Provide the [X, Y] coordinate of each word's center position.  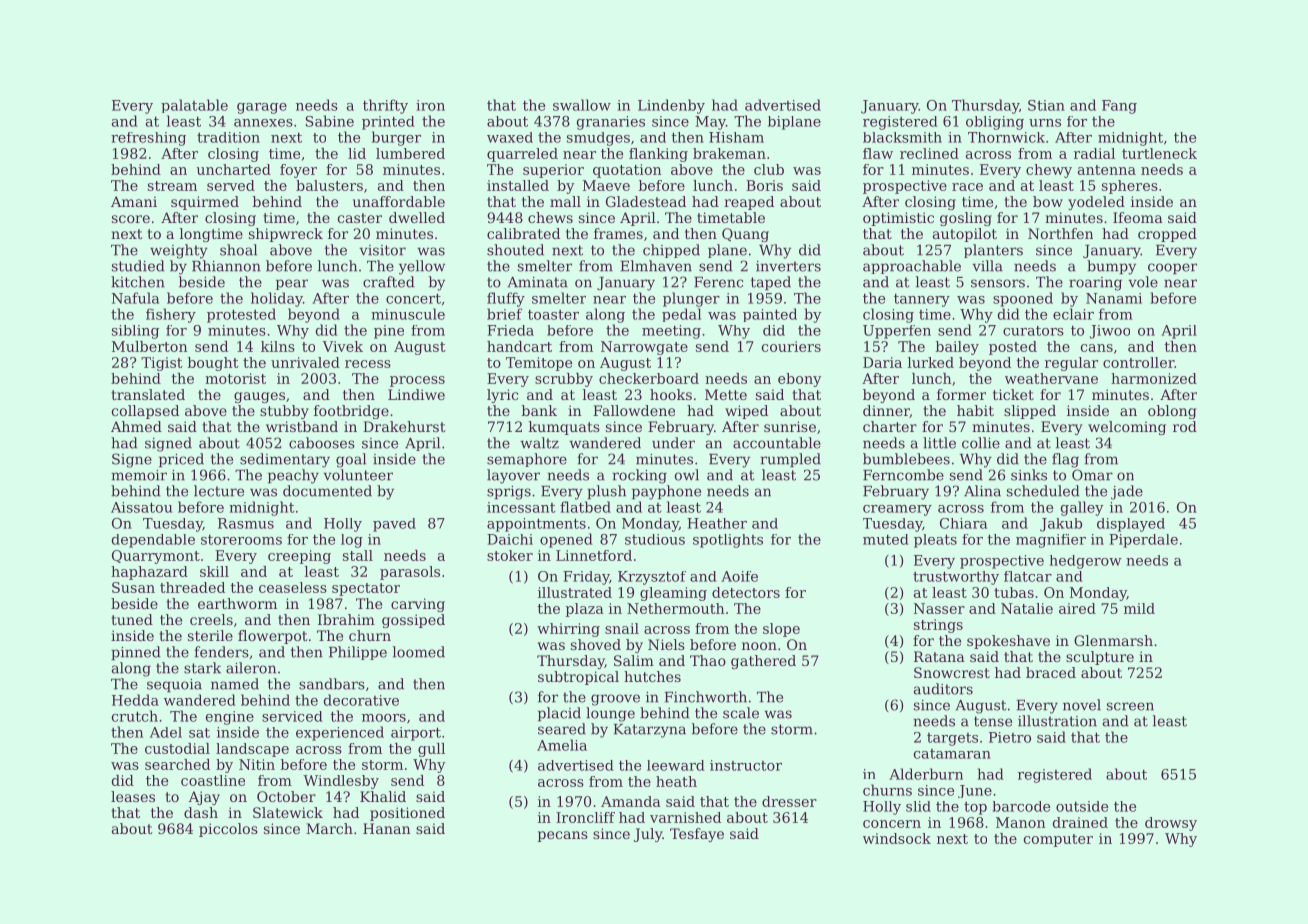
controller [1138, 362]
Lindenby [671, 106]
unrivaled [305, 362]
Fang [1119, 107]
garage [262, 108]
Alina [982, 491]
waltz [539, 443]
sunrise [790, 426]
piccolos [228, 830]
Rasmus [246, 523]
